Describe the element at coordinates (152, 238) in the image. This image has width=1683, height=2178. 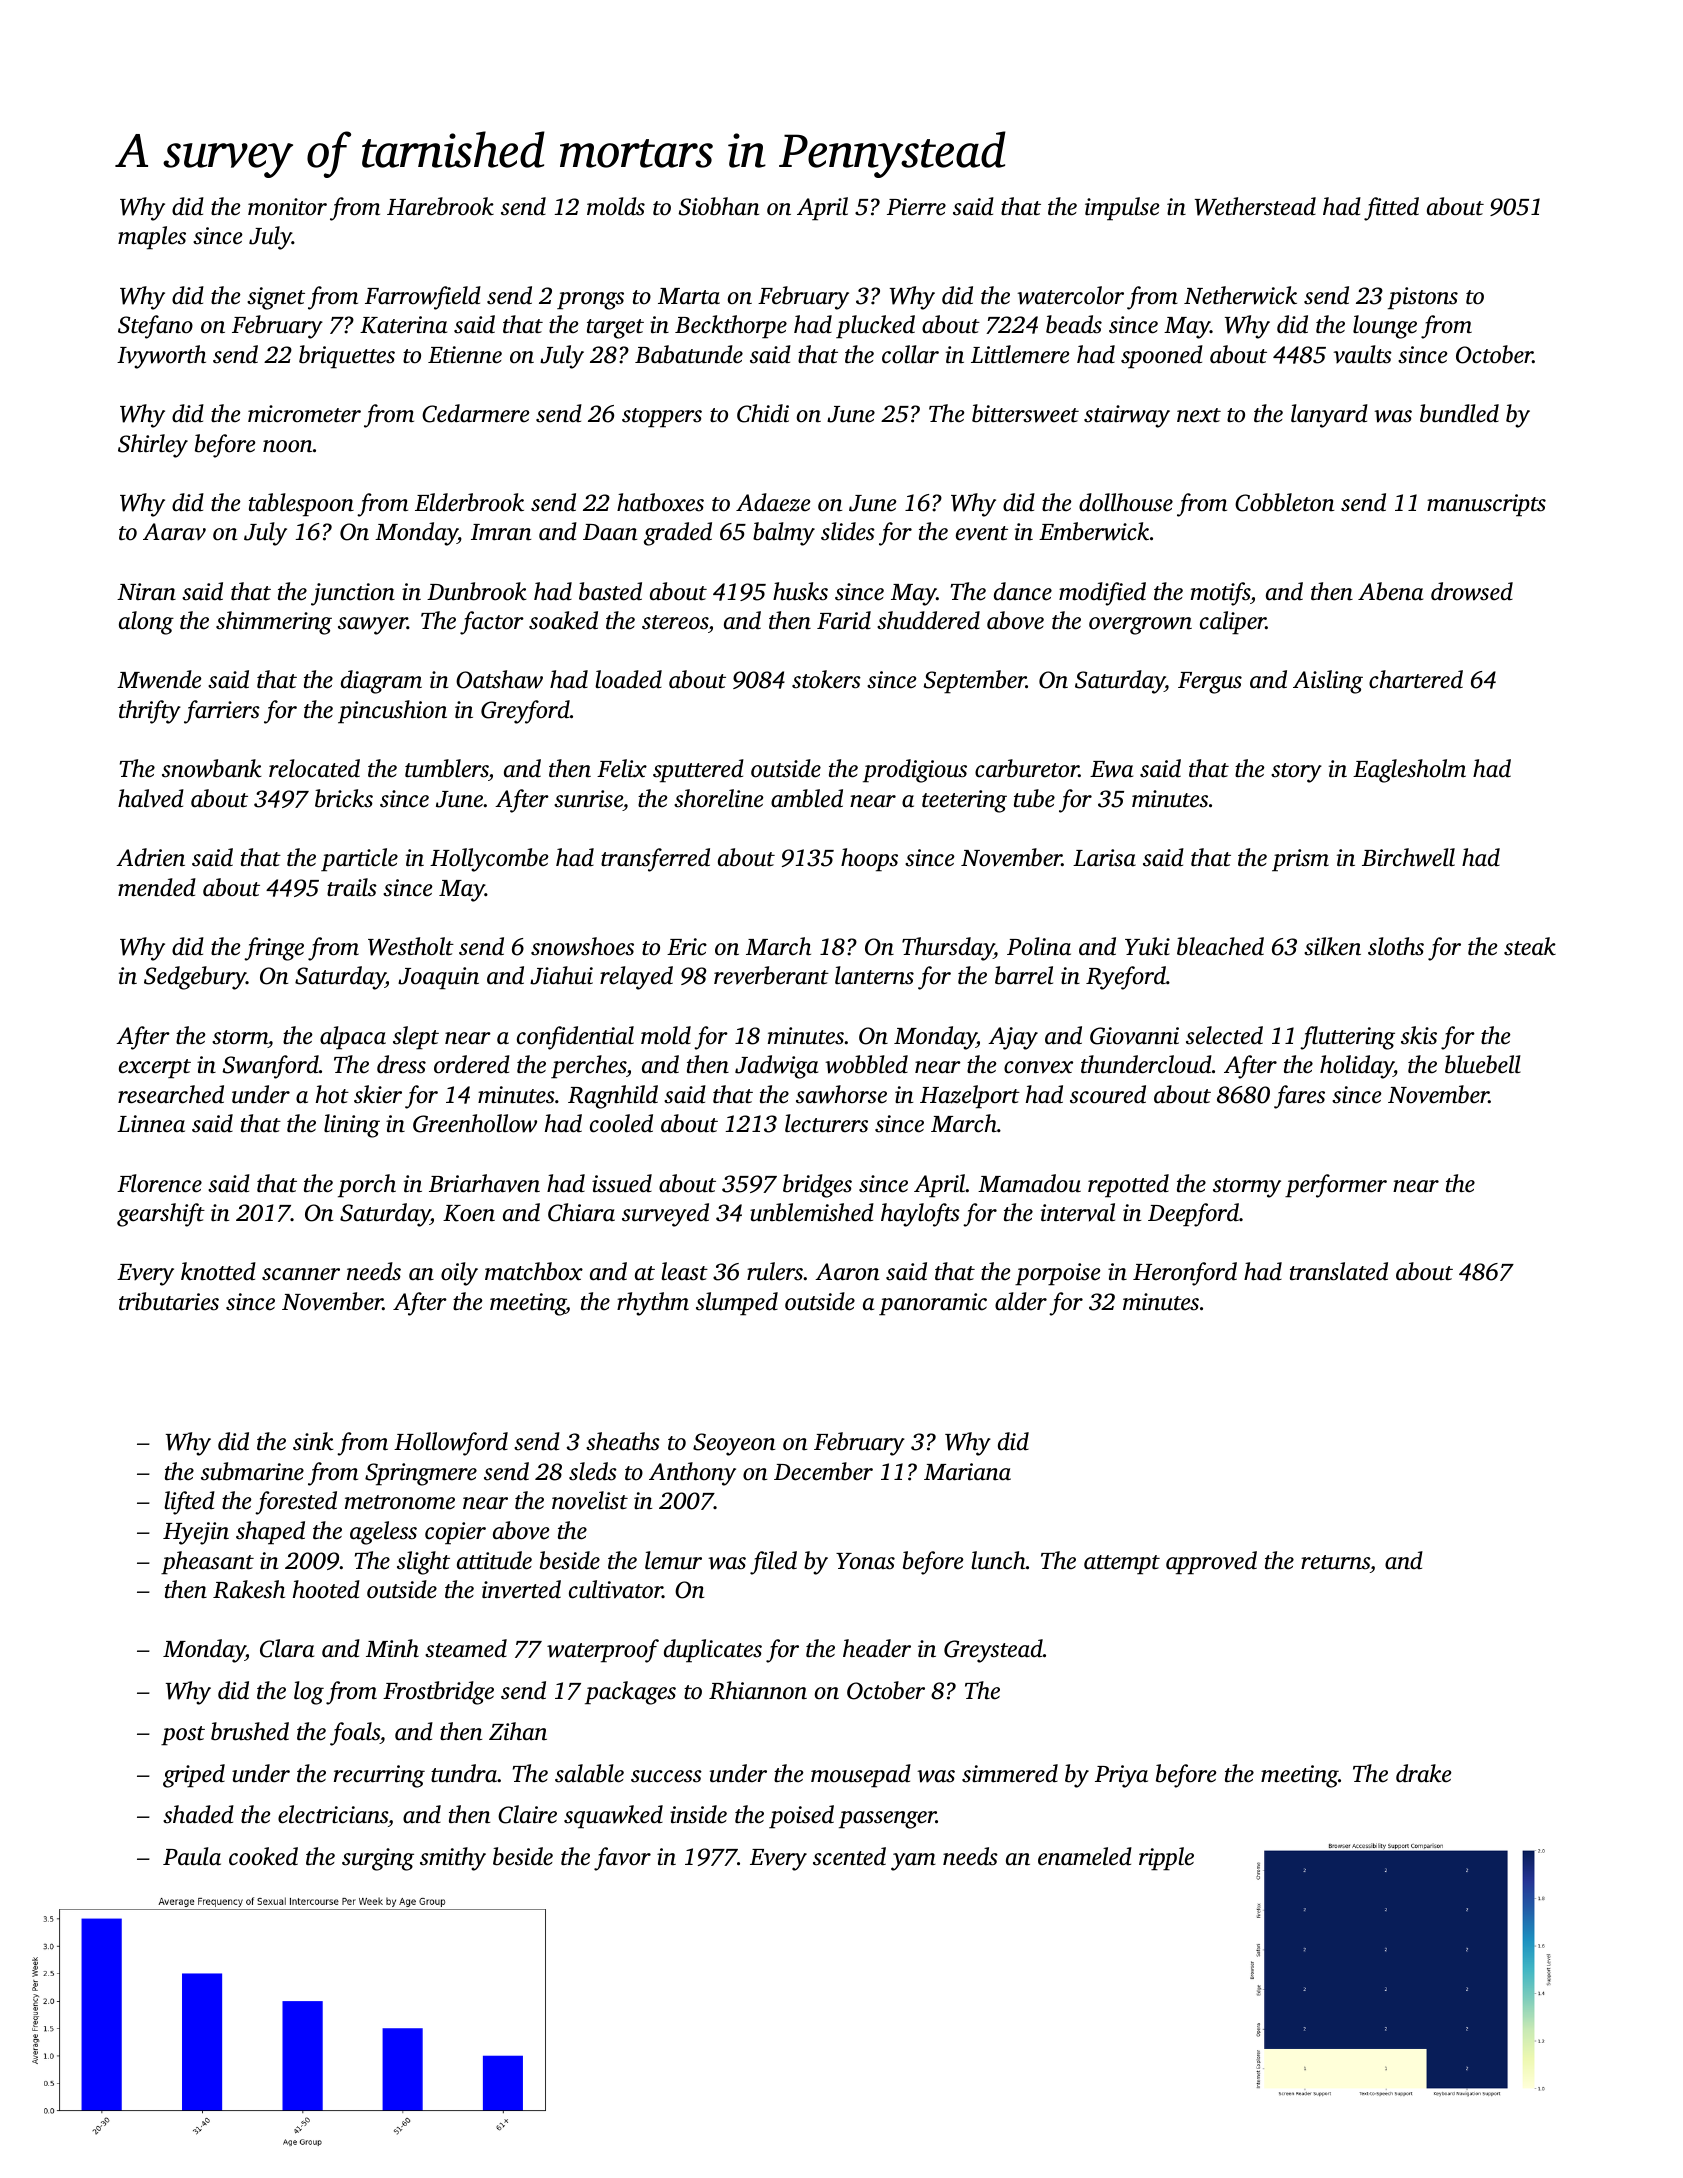
I see `maples` at that location.
